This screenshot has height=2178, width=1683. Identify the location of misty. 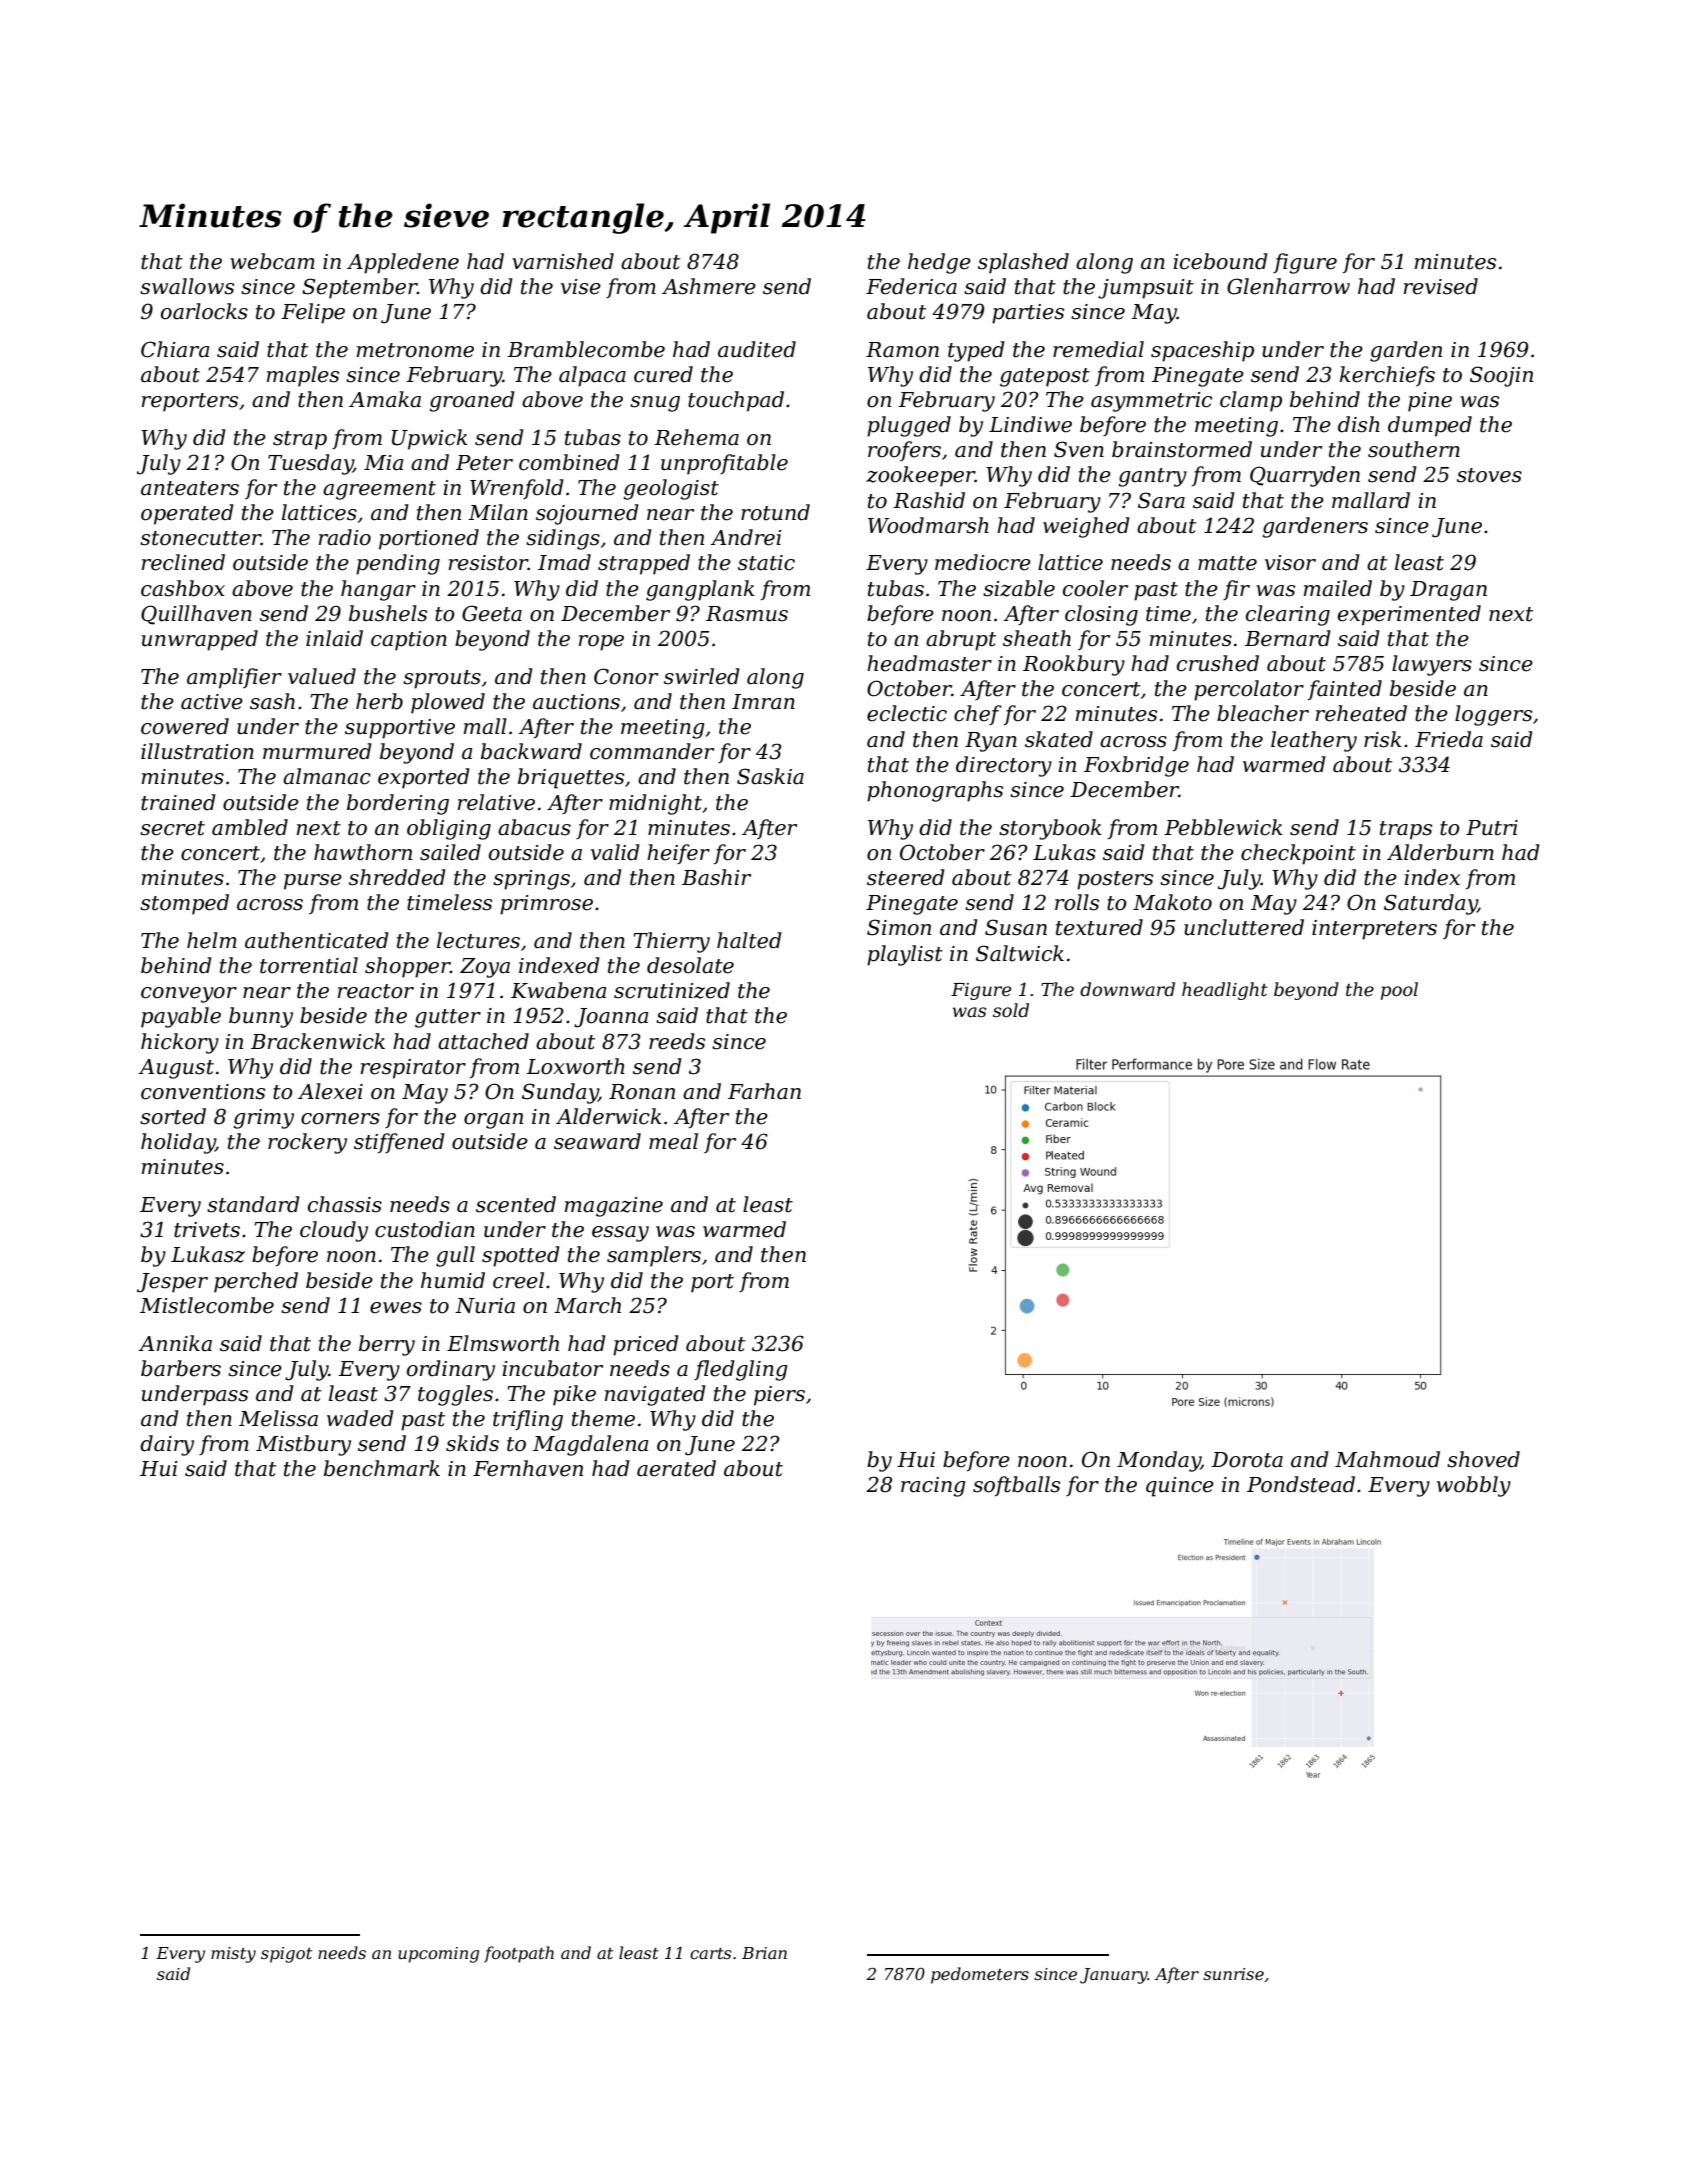
(233, 1955).
